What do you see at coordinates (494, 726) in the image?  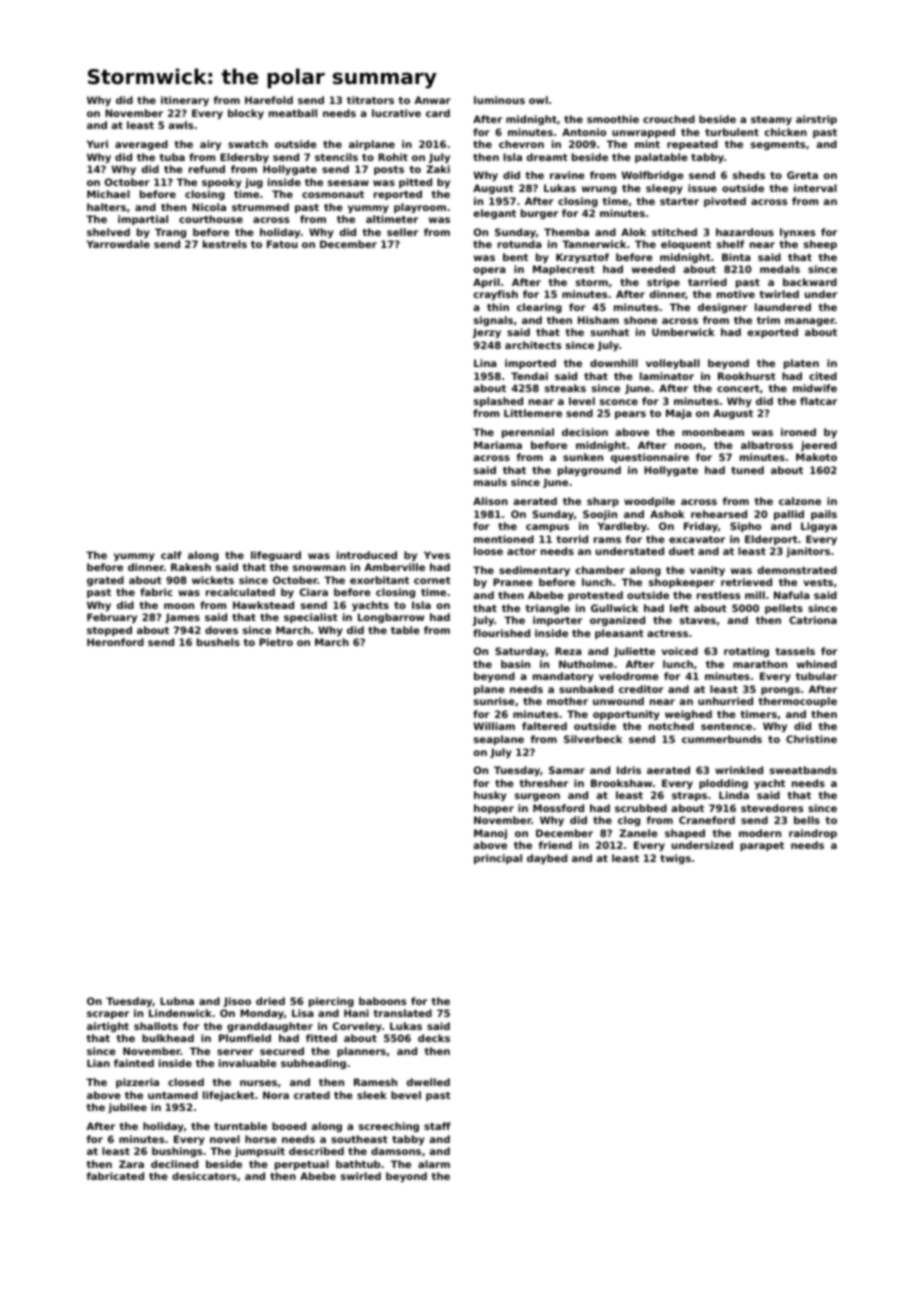 I see `William` at bounding box center [494, 726].
